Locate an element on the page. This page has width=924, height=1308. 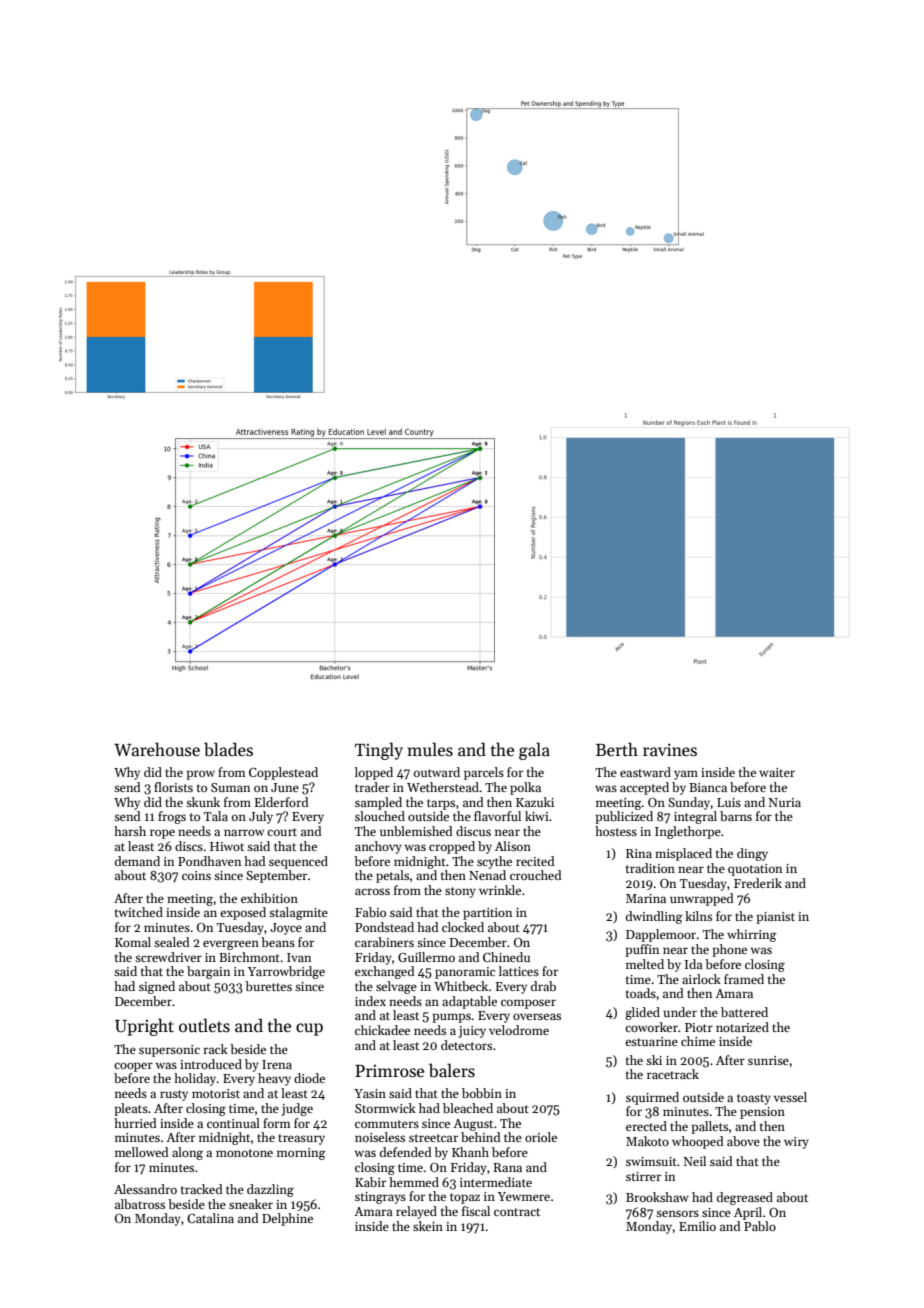
Komal is located at coordinates (133, 942).
